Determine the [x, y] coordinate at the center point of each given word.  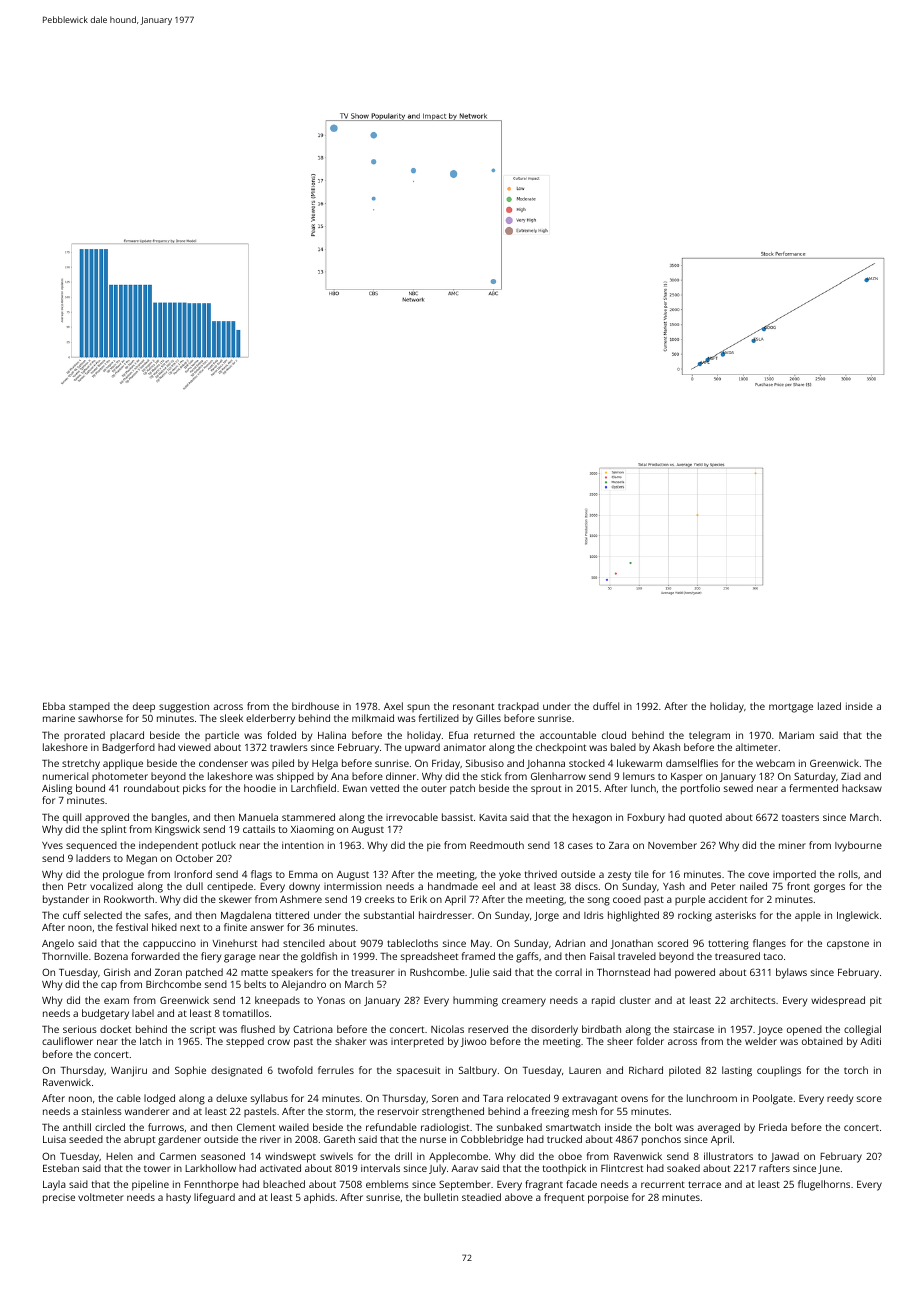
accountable [568, 735]
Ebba [54, 706]
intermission [353, 886]
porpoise [608, 1199]
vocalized [111, 886]
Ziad [851, 776]
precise [59, 1199]
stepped [245, 1042]
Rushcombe [437, 972]
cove [758, 875]
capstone [848, 944]
